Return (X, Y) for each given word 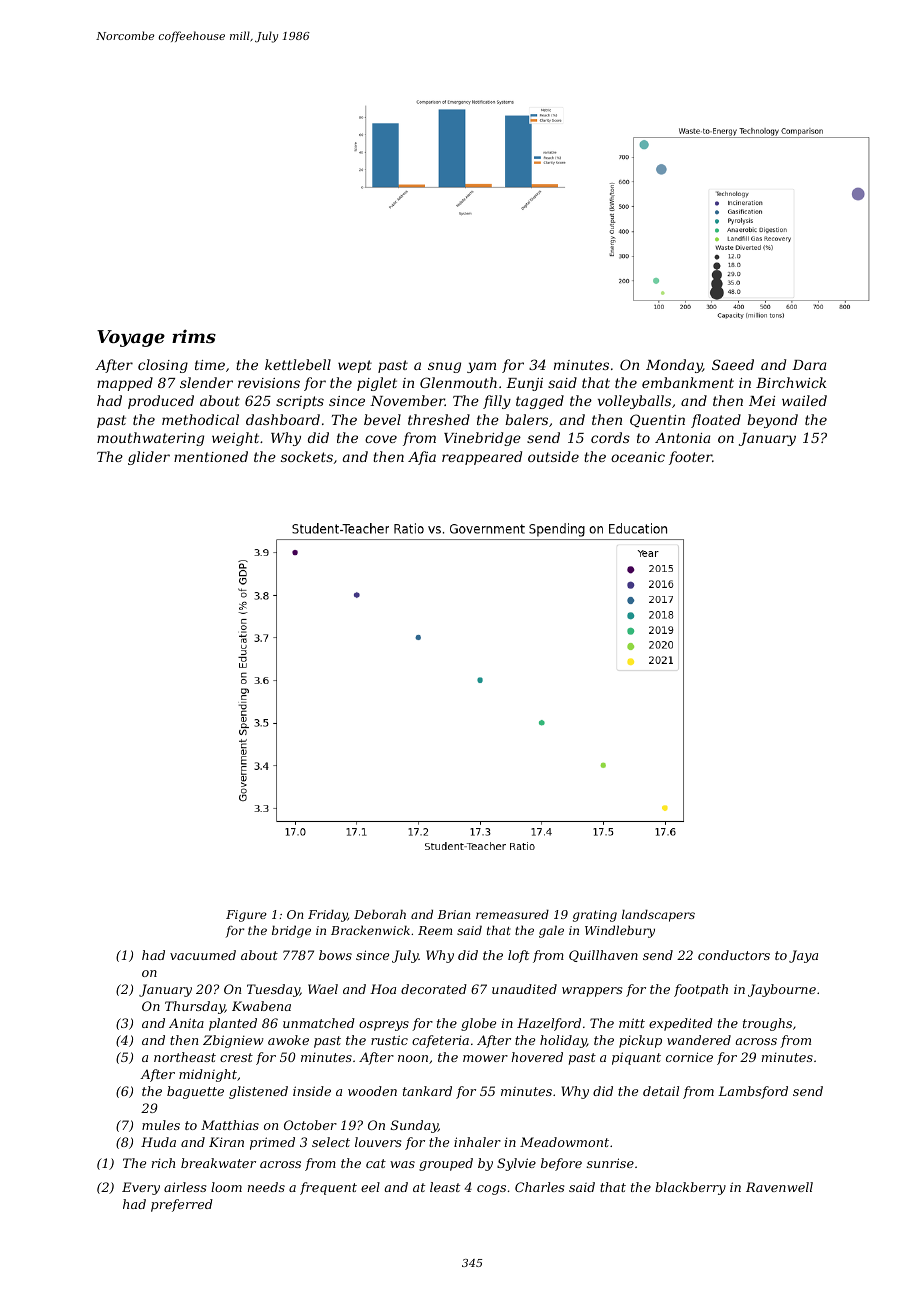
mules (161, 1125)
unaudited (524, 989)
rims (194, 336)
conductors (734, 955)
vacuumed (203, 955)
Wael (323, 989)
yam (481, 367)
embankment (688, 382)
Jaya (803, 956)
